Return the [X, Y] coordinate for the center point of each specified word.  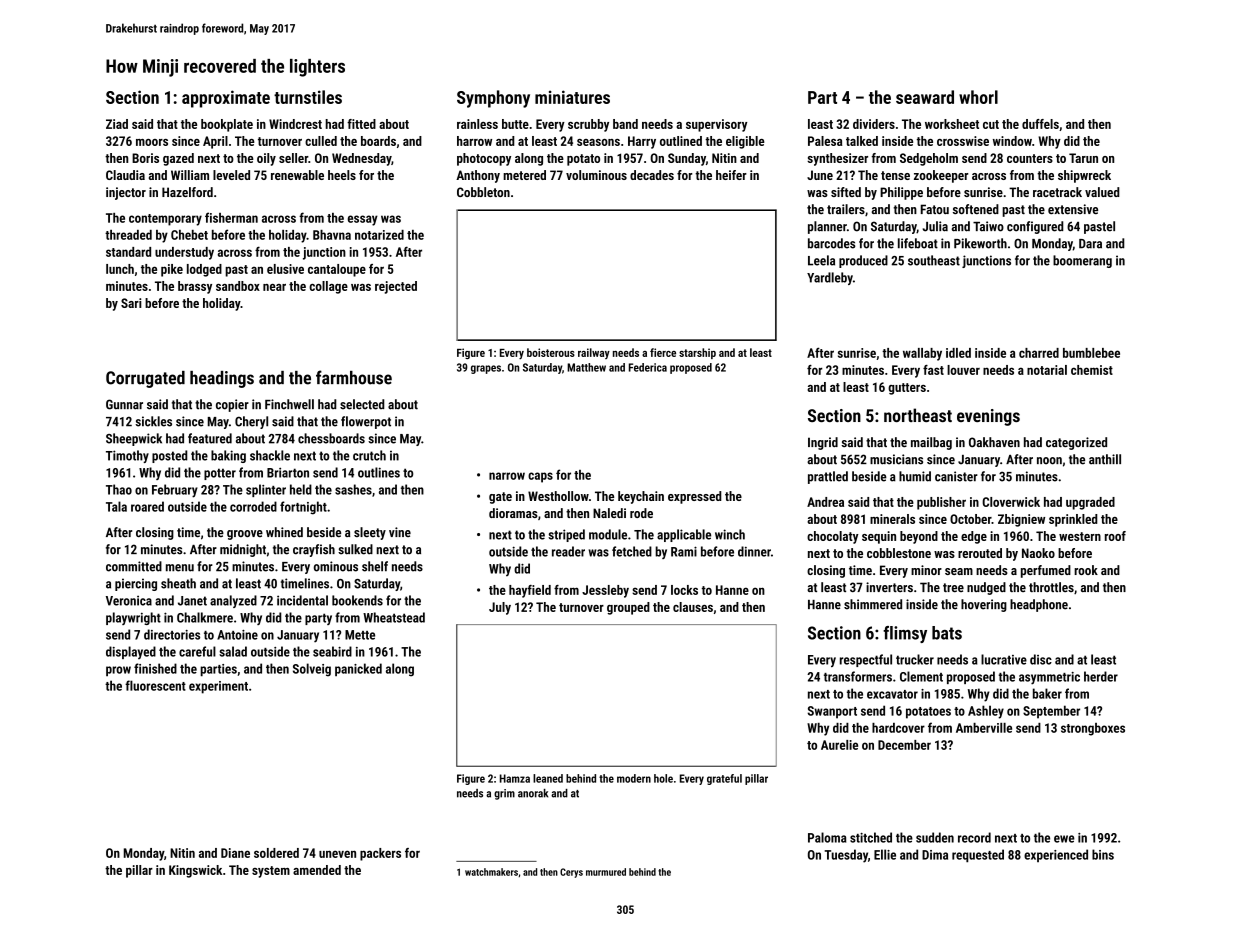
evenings [988, 417]
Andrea [825, 502]
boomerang [1082, 261]
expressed [695, 497]
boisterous [551, 352]
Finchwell [289, 404]
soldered [276, 853]
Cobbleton [483, 192]
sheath [178, 583]
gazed [178, 159]
